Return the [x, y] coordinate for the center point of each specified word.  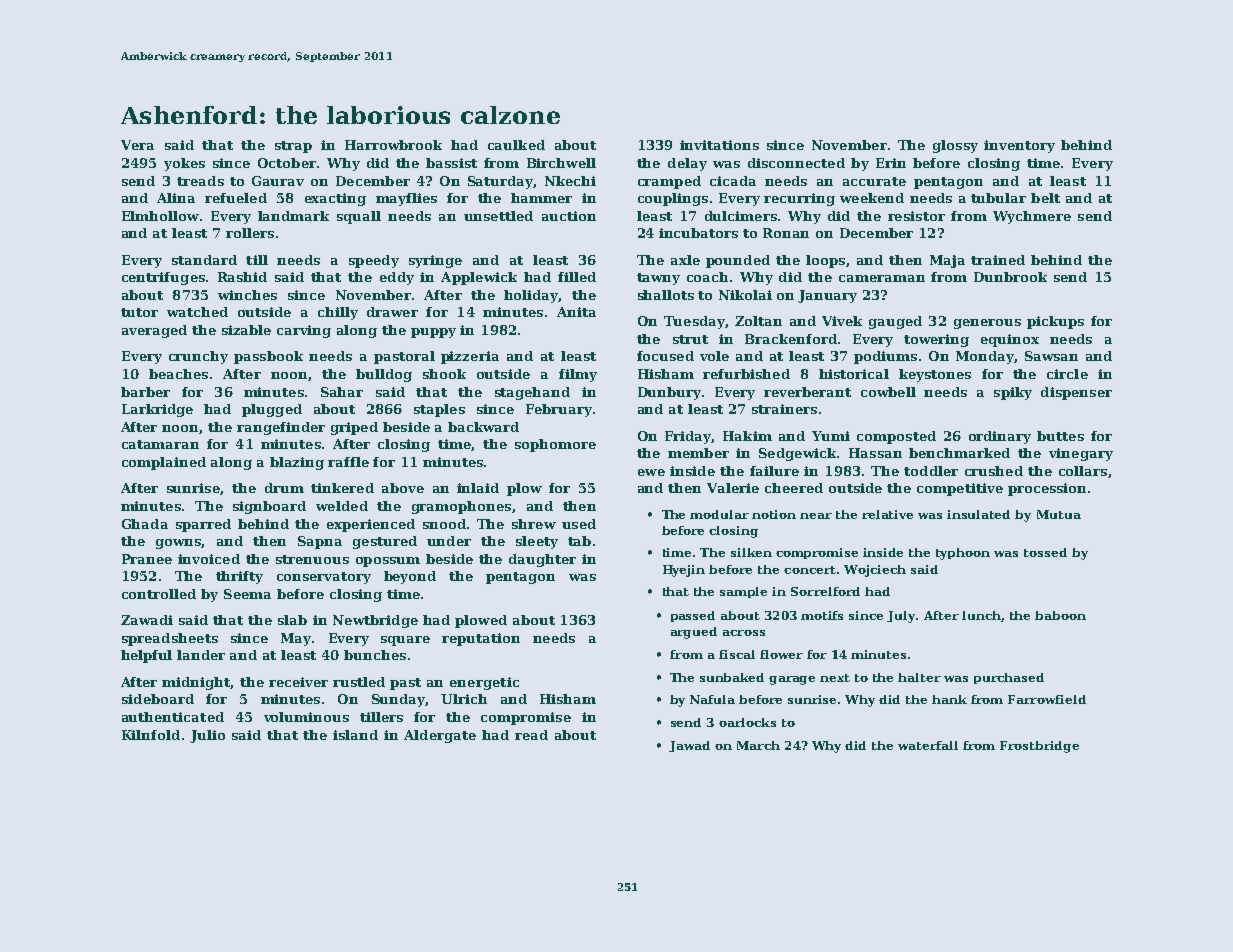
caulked [516, 145]
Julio [207, 736]
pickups [1055, 322]
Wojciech [875, 571]
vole [714, 356]
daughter [542, 560]
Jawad [689, 746]
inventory [1019, 146]
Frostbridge [1039, 747]
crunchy [198, 357]
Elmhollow [160, 216]
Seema [247, 594]
